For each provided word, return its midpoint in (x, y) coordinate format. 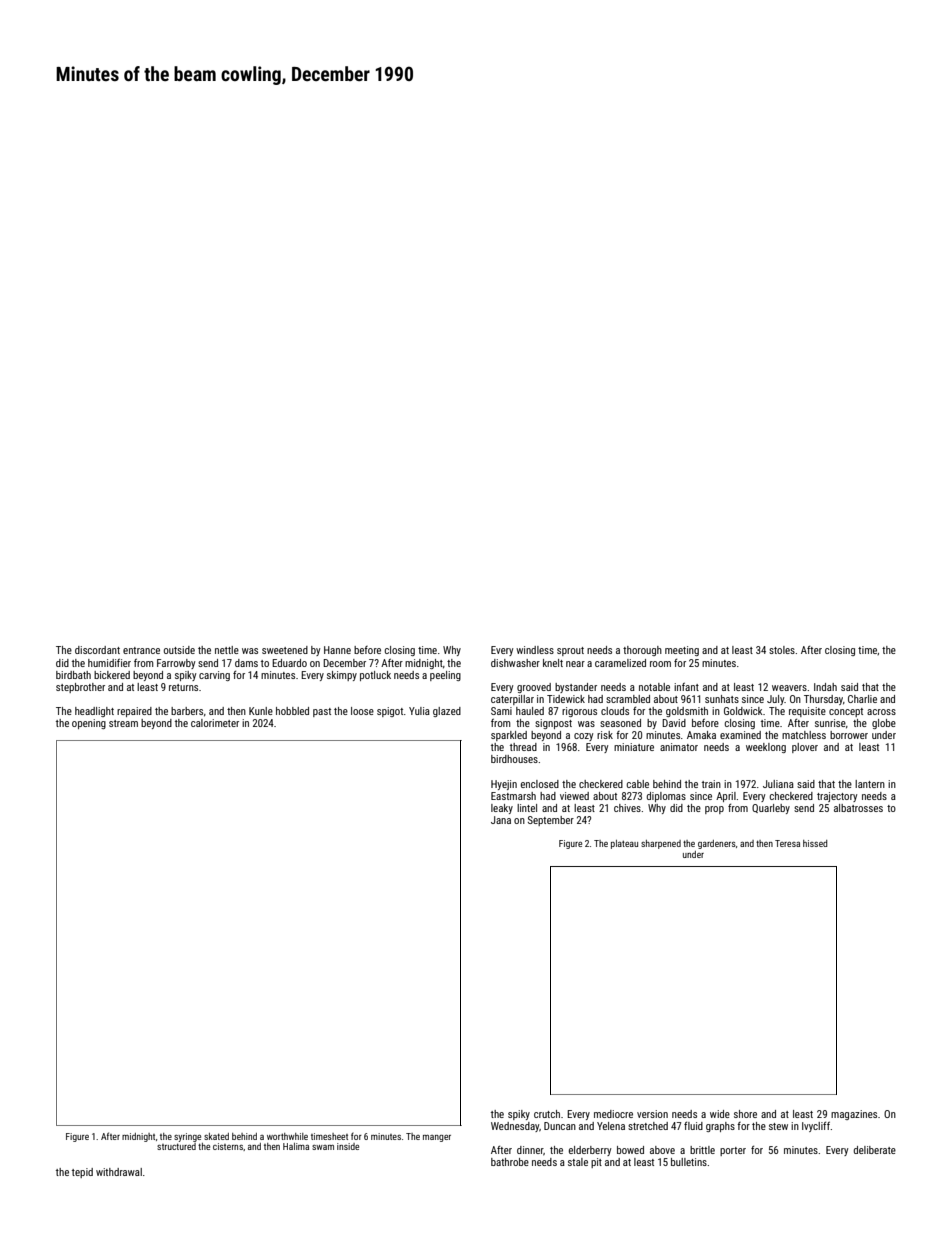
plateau (624, 844)
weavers (789, 688)
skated (216, 1136)
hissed (815, 843)
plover (805, 748)
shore (745, 1114)
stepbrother (80, 688)
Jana (501, 820)
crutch (547, 1114)
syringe (187, 1137)
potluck (375, 676)
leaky (502, 809)
